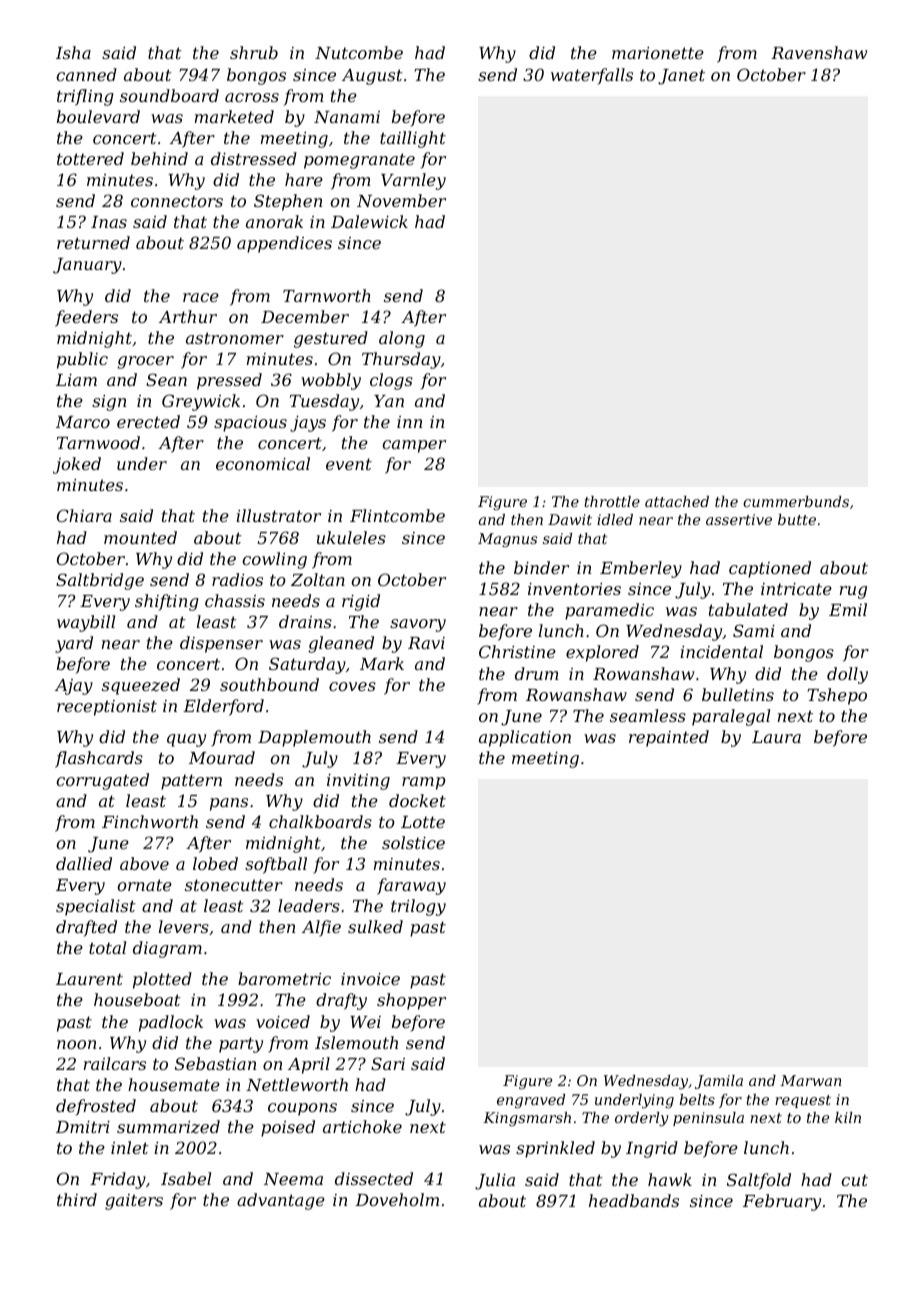  I want to click on Nutcombe, so click(359, 52).
